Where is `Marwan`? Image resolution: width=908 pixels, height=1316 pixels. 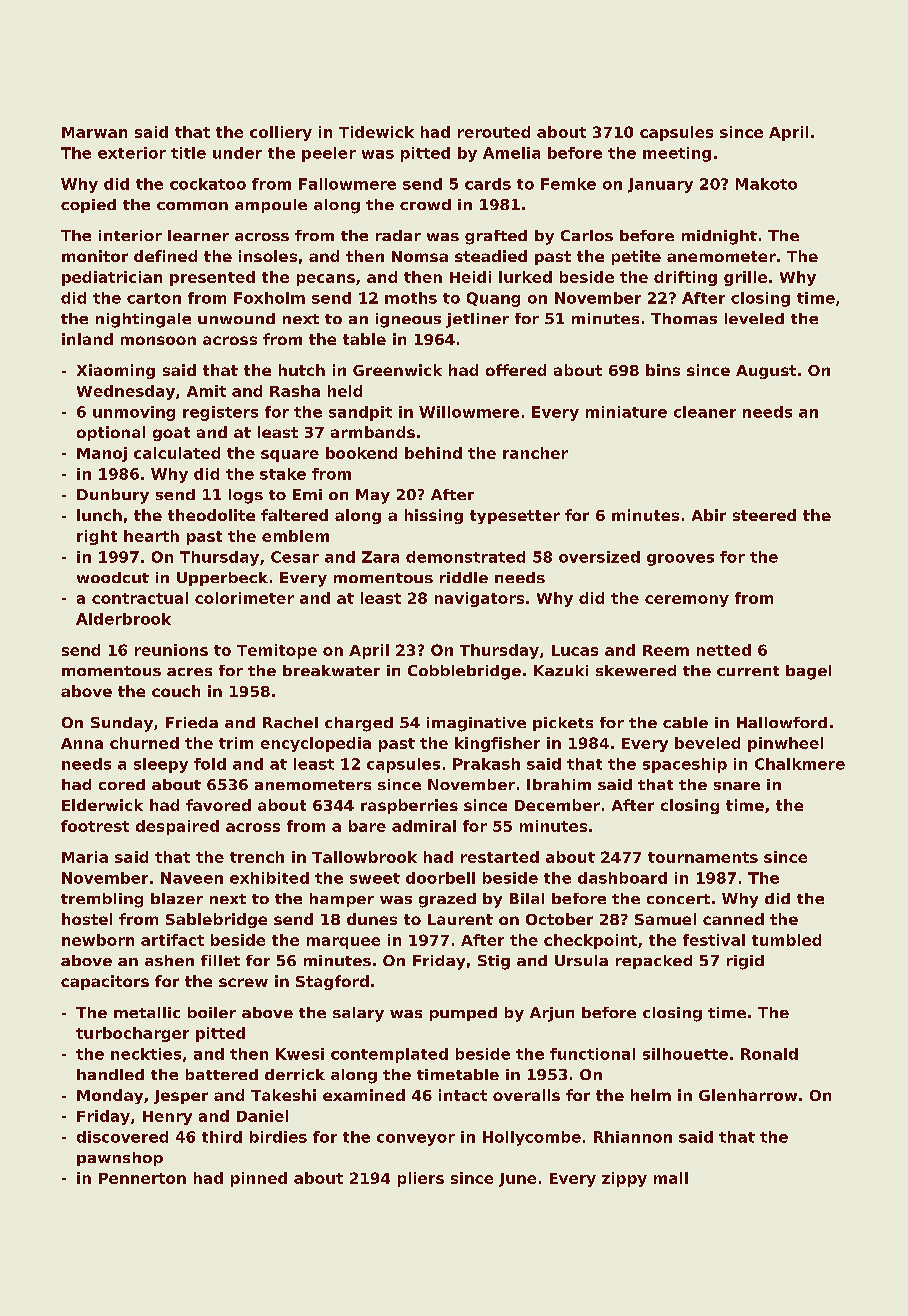 Marwan is located at coordinates (94, 132).
